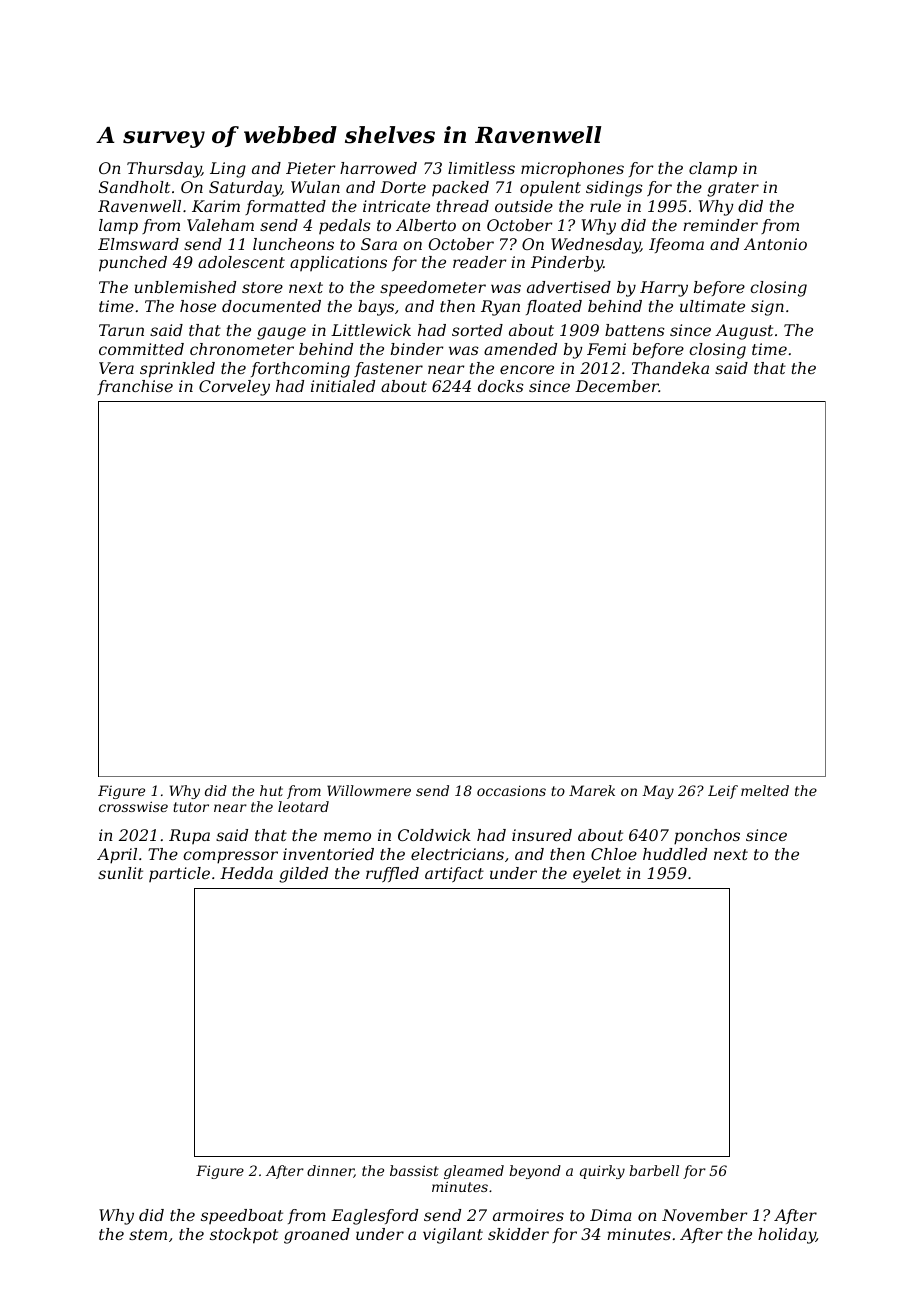 This screenshot has height=1308, width=924. I want to click on melted, so click(765, 790).
